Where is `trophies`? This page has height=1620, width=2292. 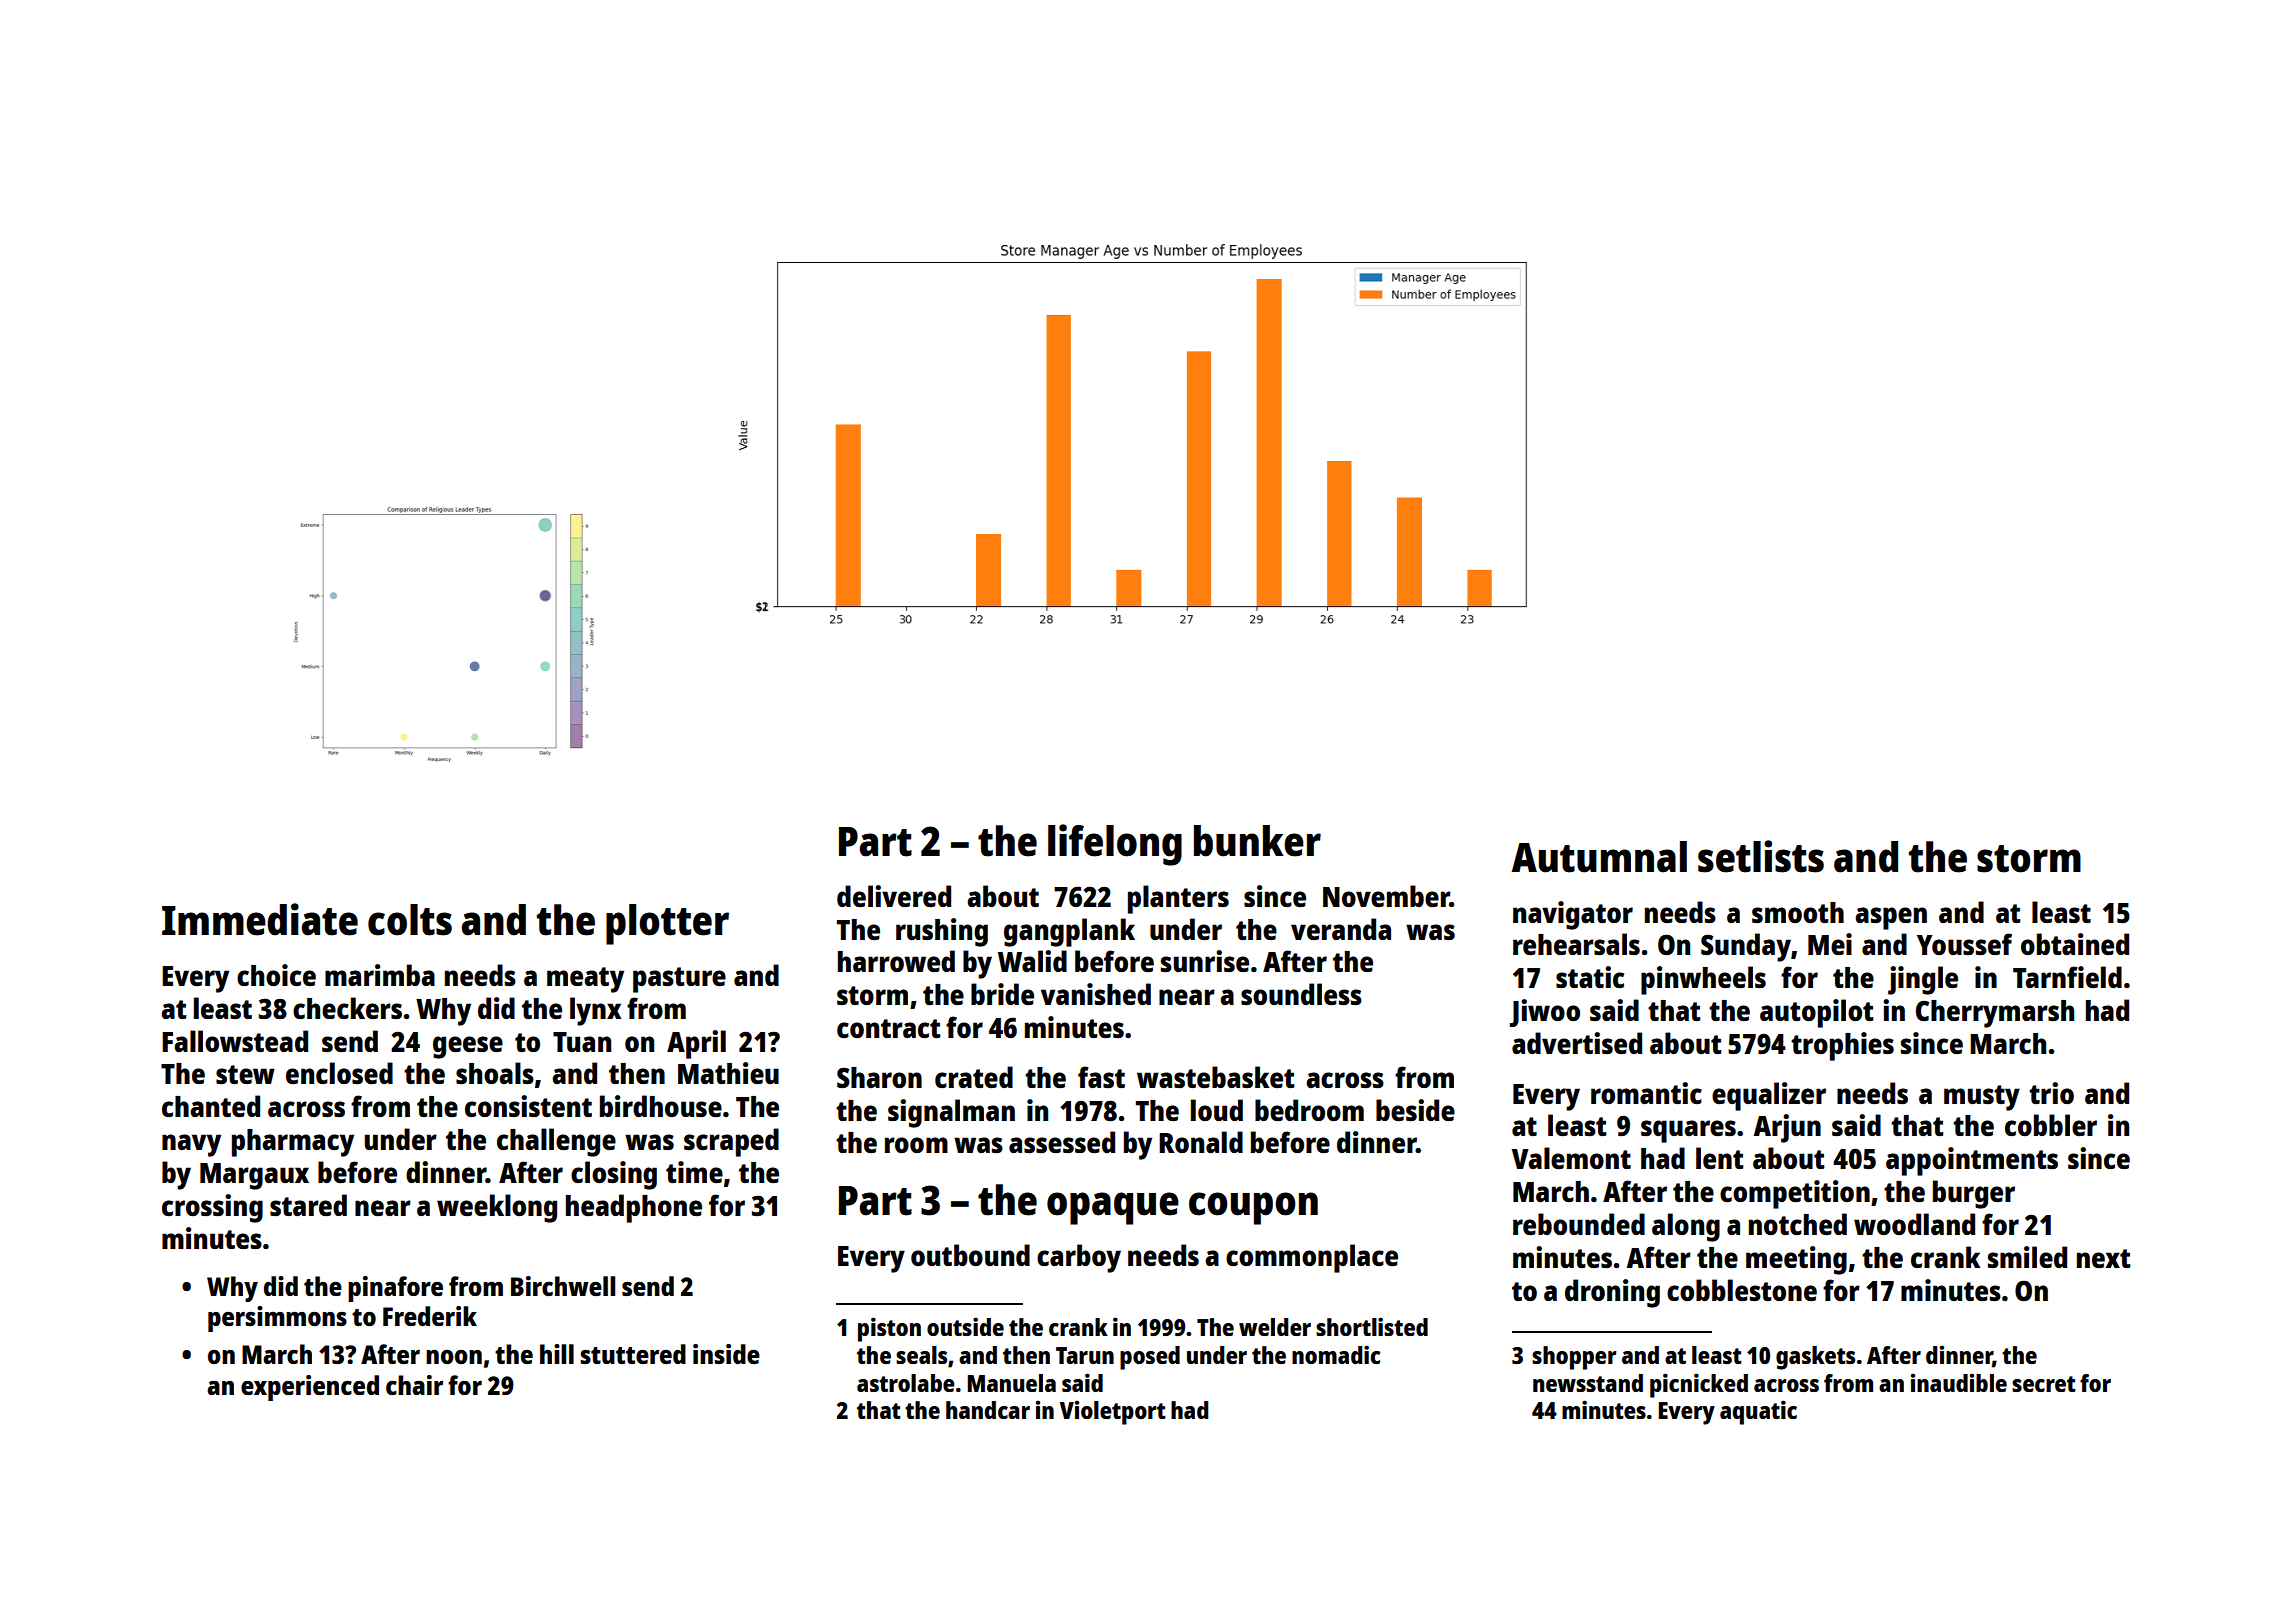
trophies is located at coordinates (1842, 1046).
